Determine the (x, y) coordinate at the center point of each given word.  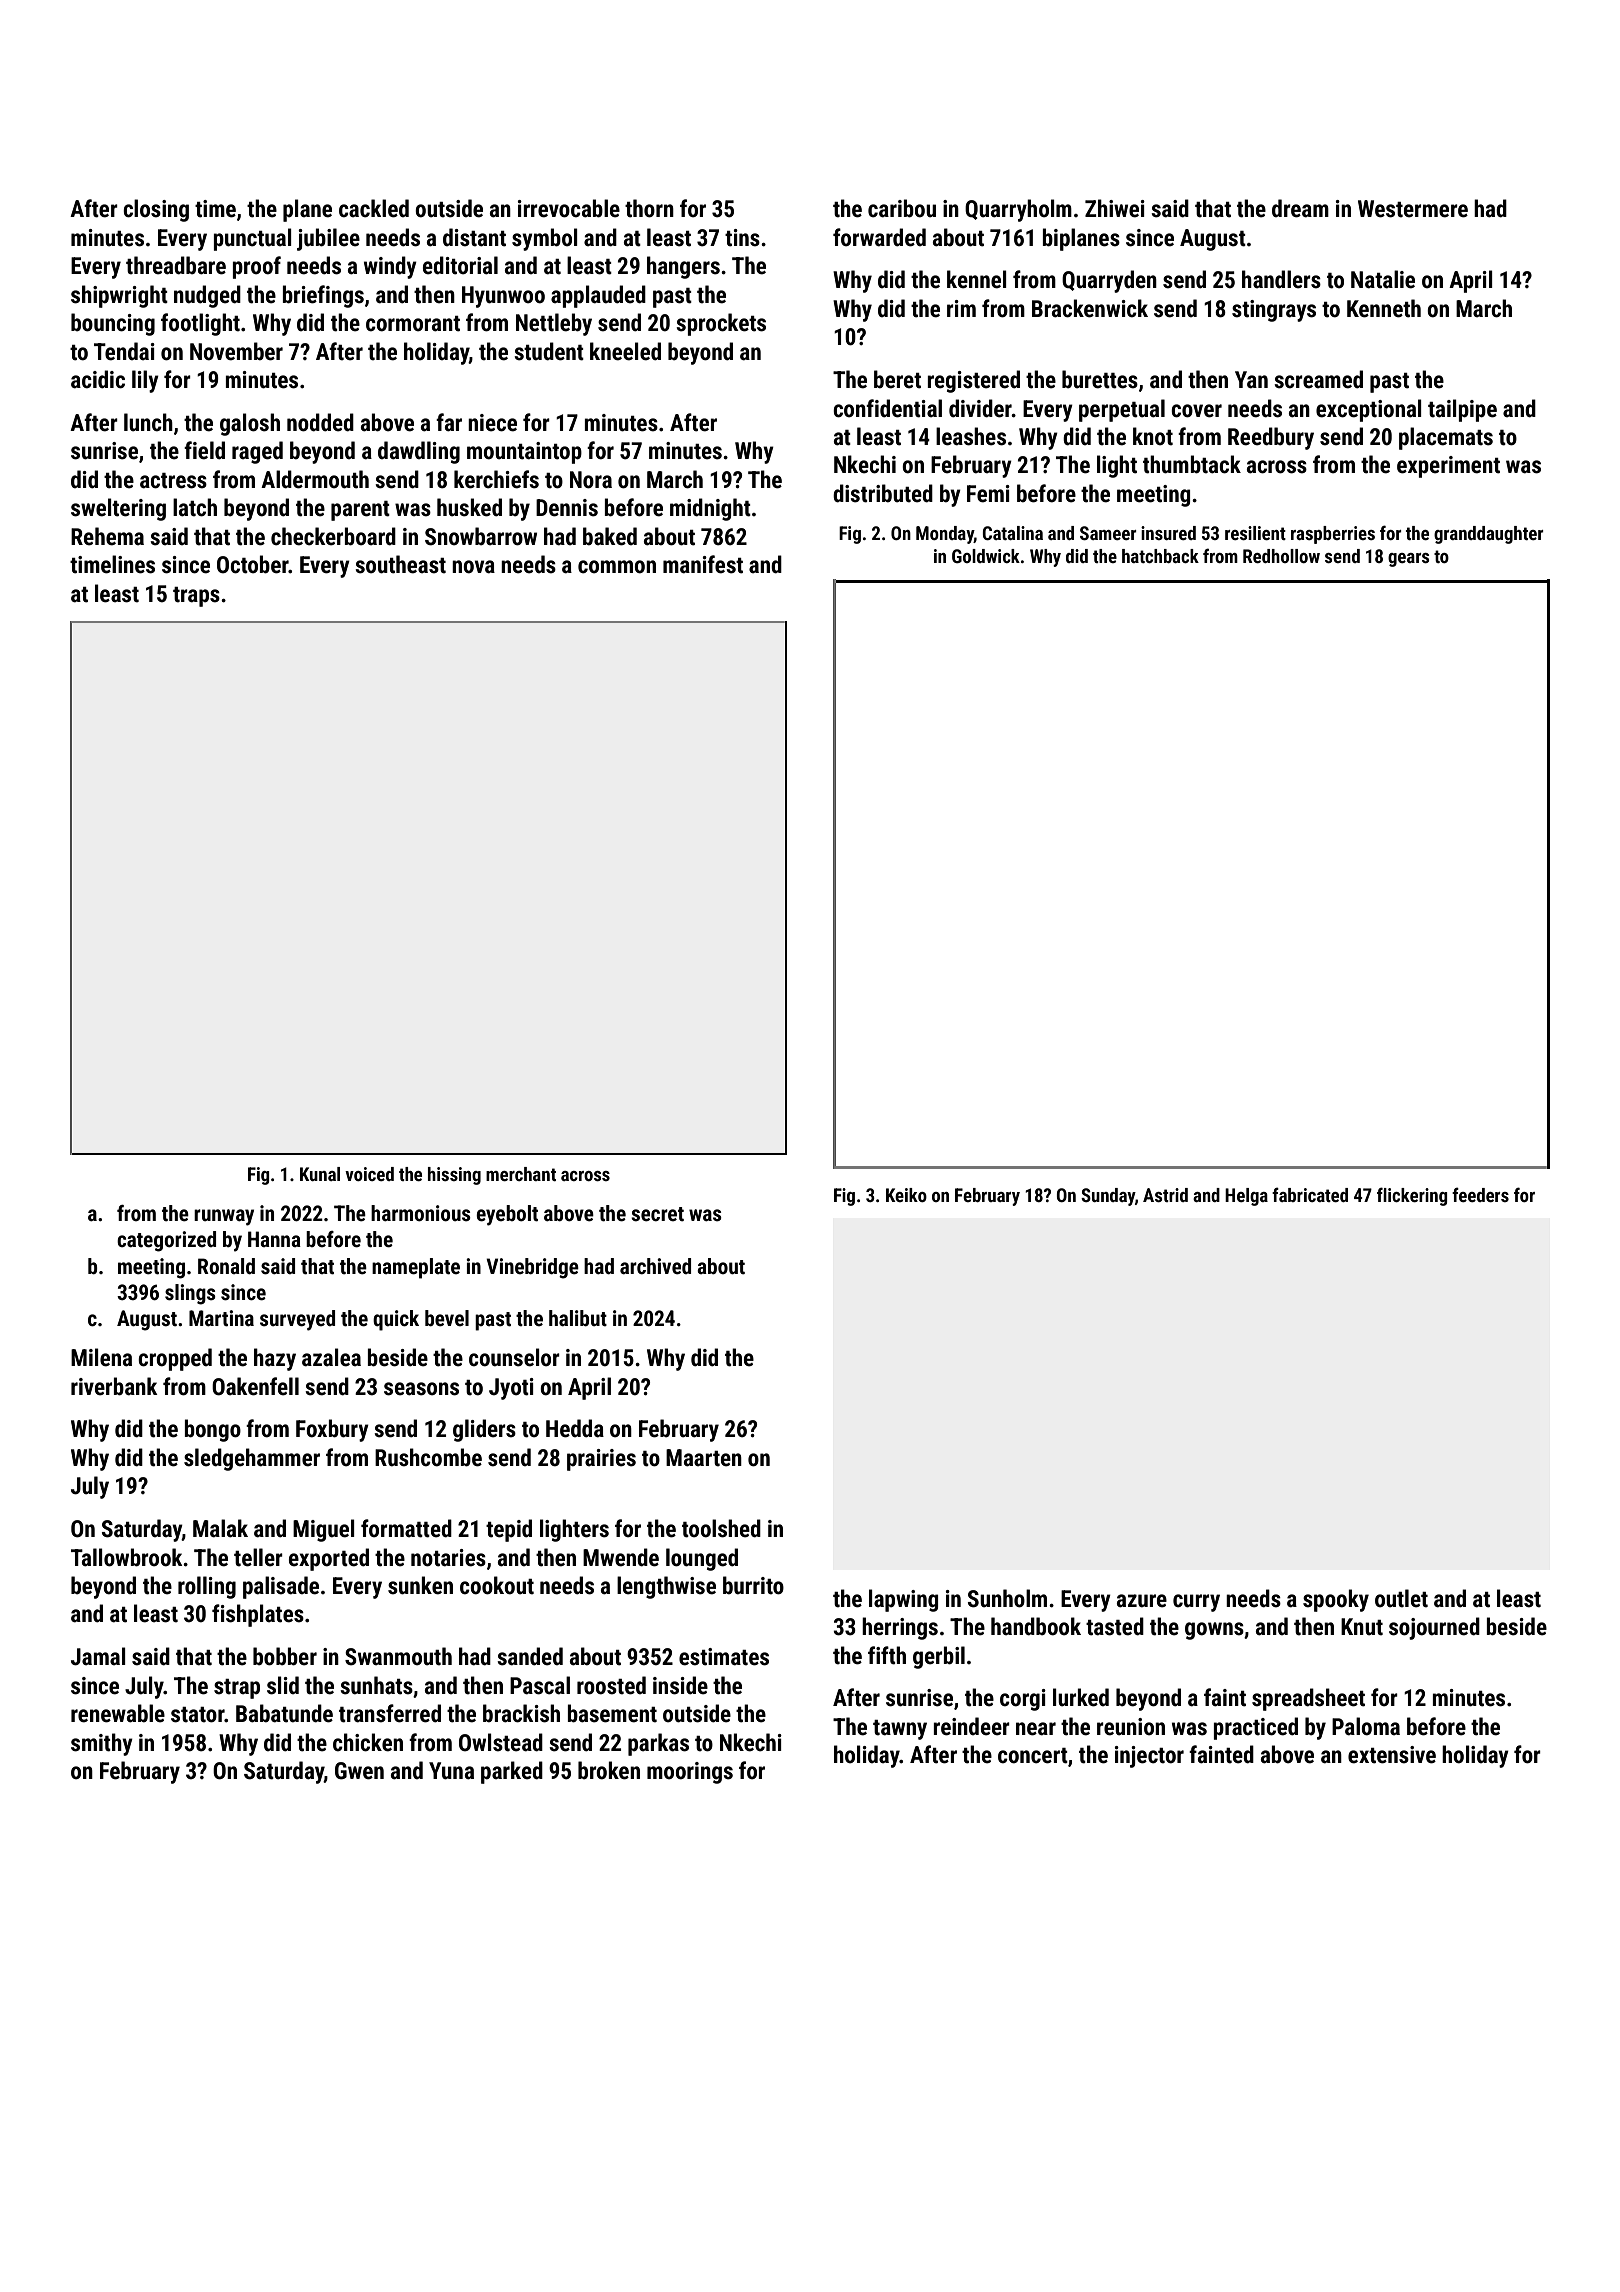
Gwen (359, 1771)
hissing (454, 1176)
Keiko (906, 1195)
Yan (1251, 379)
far (449, 422)
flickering (1412, 1196)
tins (742, 238)
